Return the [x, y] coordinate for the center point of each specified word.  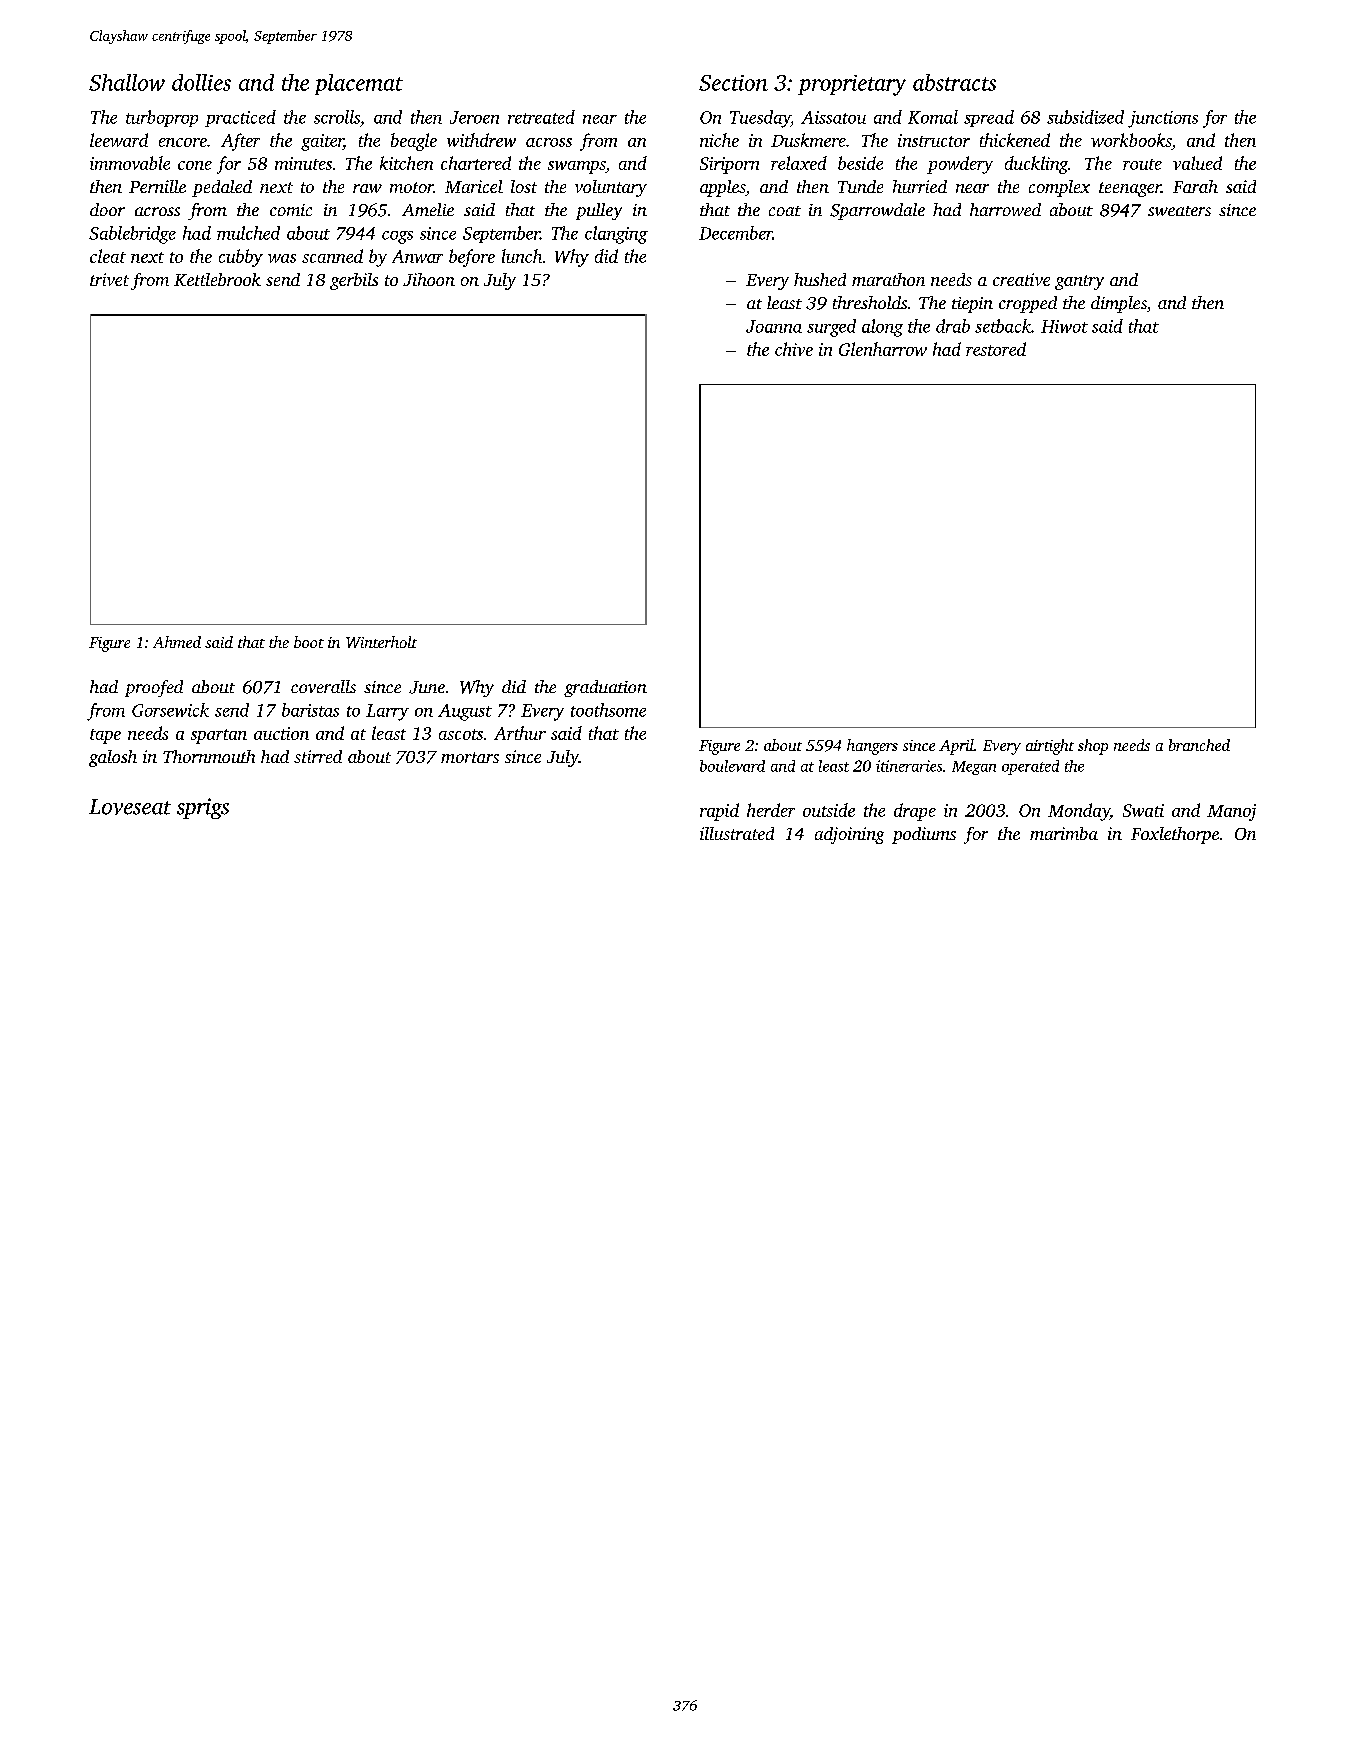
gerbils [354, 281]
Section [733, 83]
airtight [1050, 747]
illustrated [737, 833]
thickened [1015, 140]
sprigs [203, 808]
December [736, 233]
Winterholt [381, 642]
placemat [359, 84]
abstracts [954, 82]
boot [309, 642]
